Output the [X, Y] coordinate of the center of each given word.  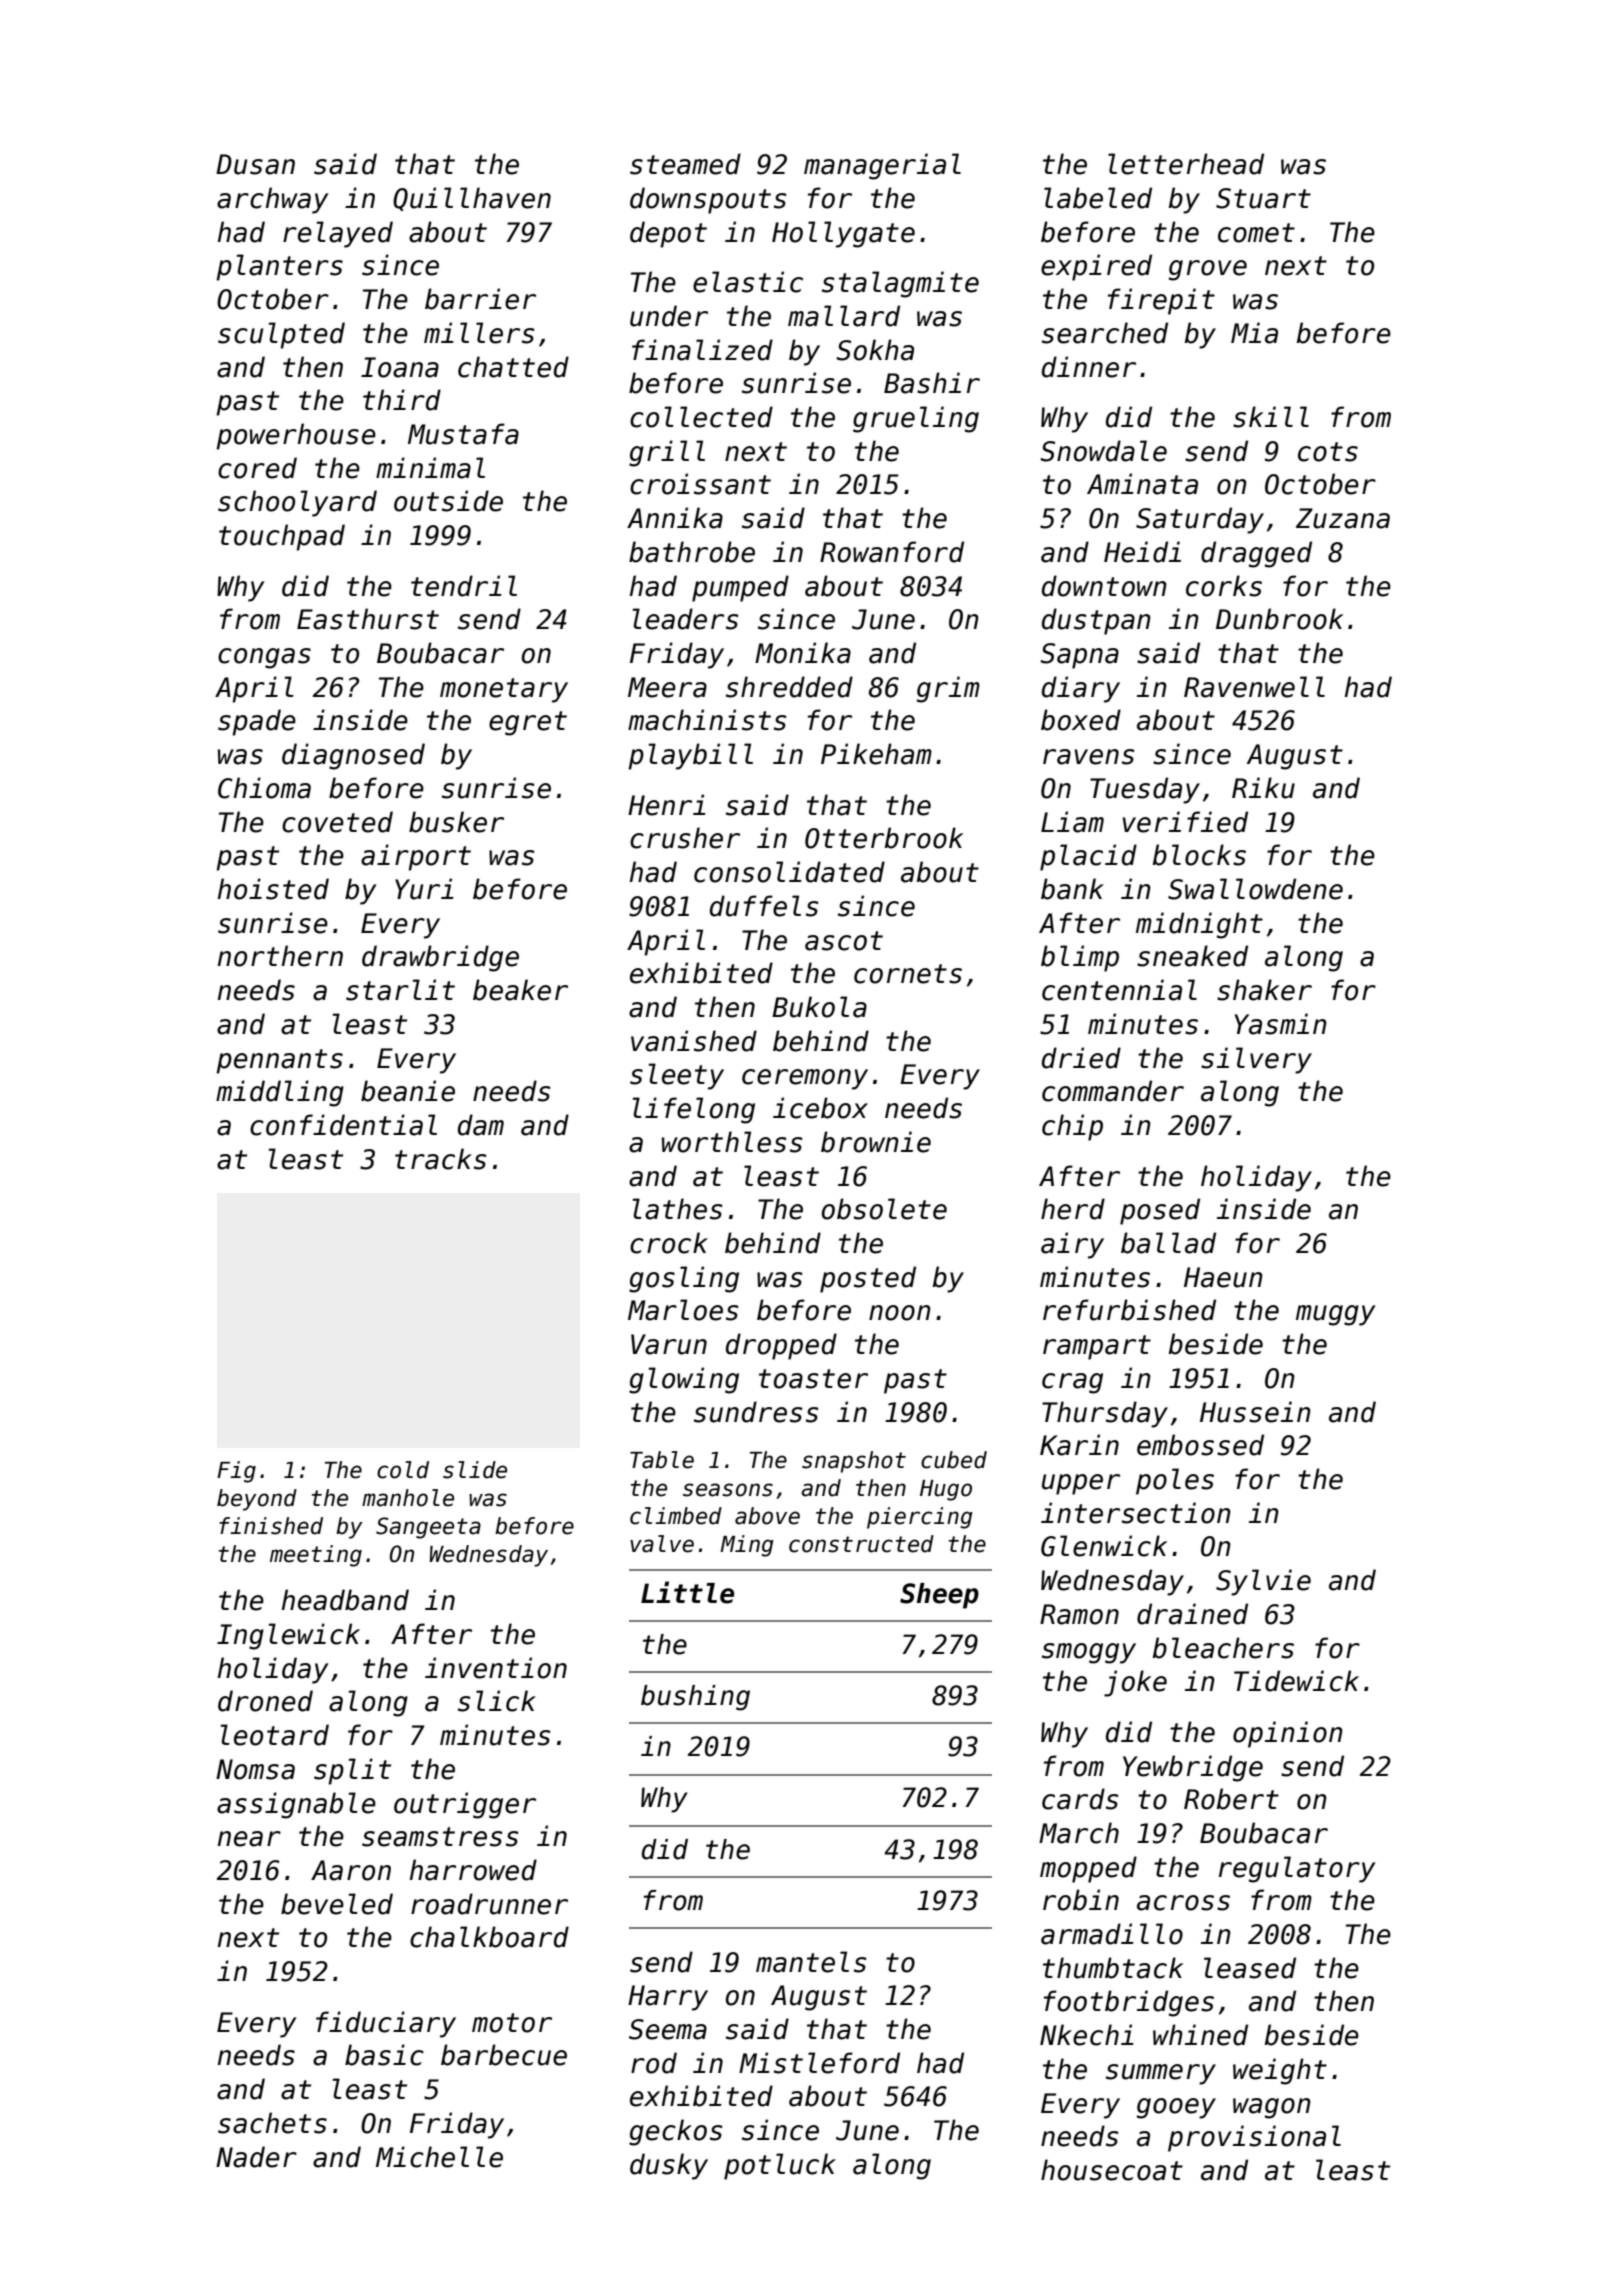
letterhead [1186, 164]
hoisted [273, 889]
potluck [780, 2166]
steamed [685, 164]
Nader [256, 2157]
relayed [338, 234]
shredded [789, 687]
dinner [1089, 367]
